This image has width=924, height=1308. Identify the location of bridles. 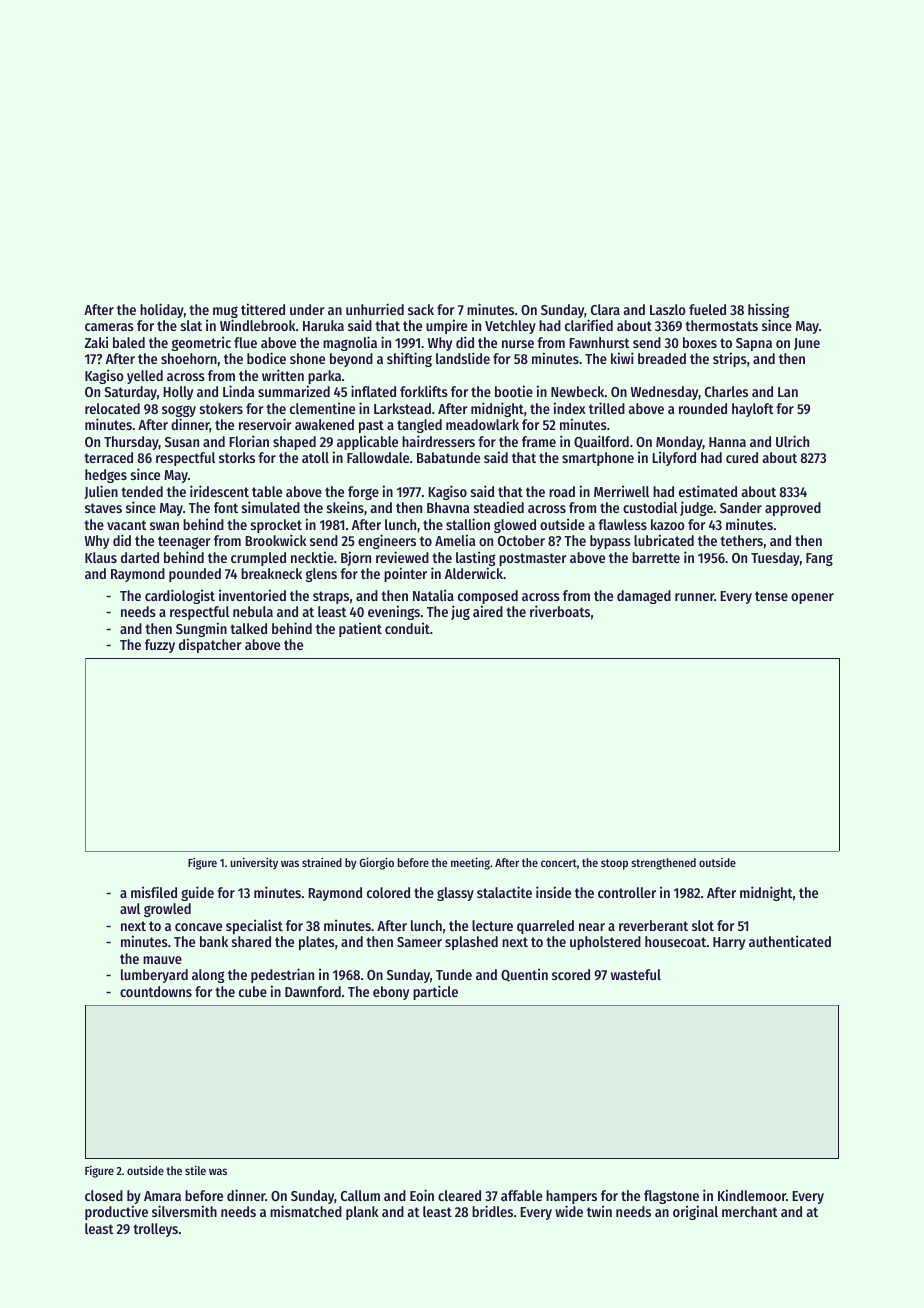
(492, 1211).
